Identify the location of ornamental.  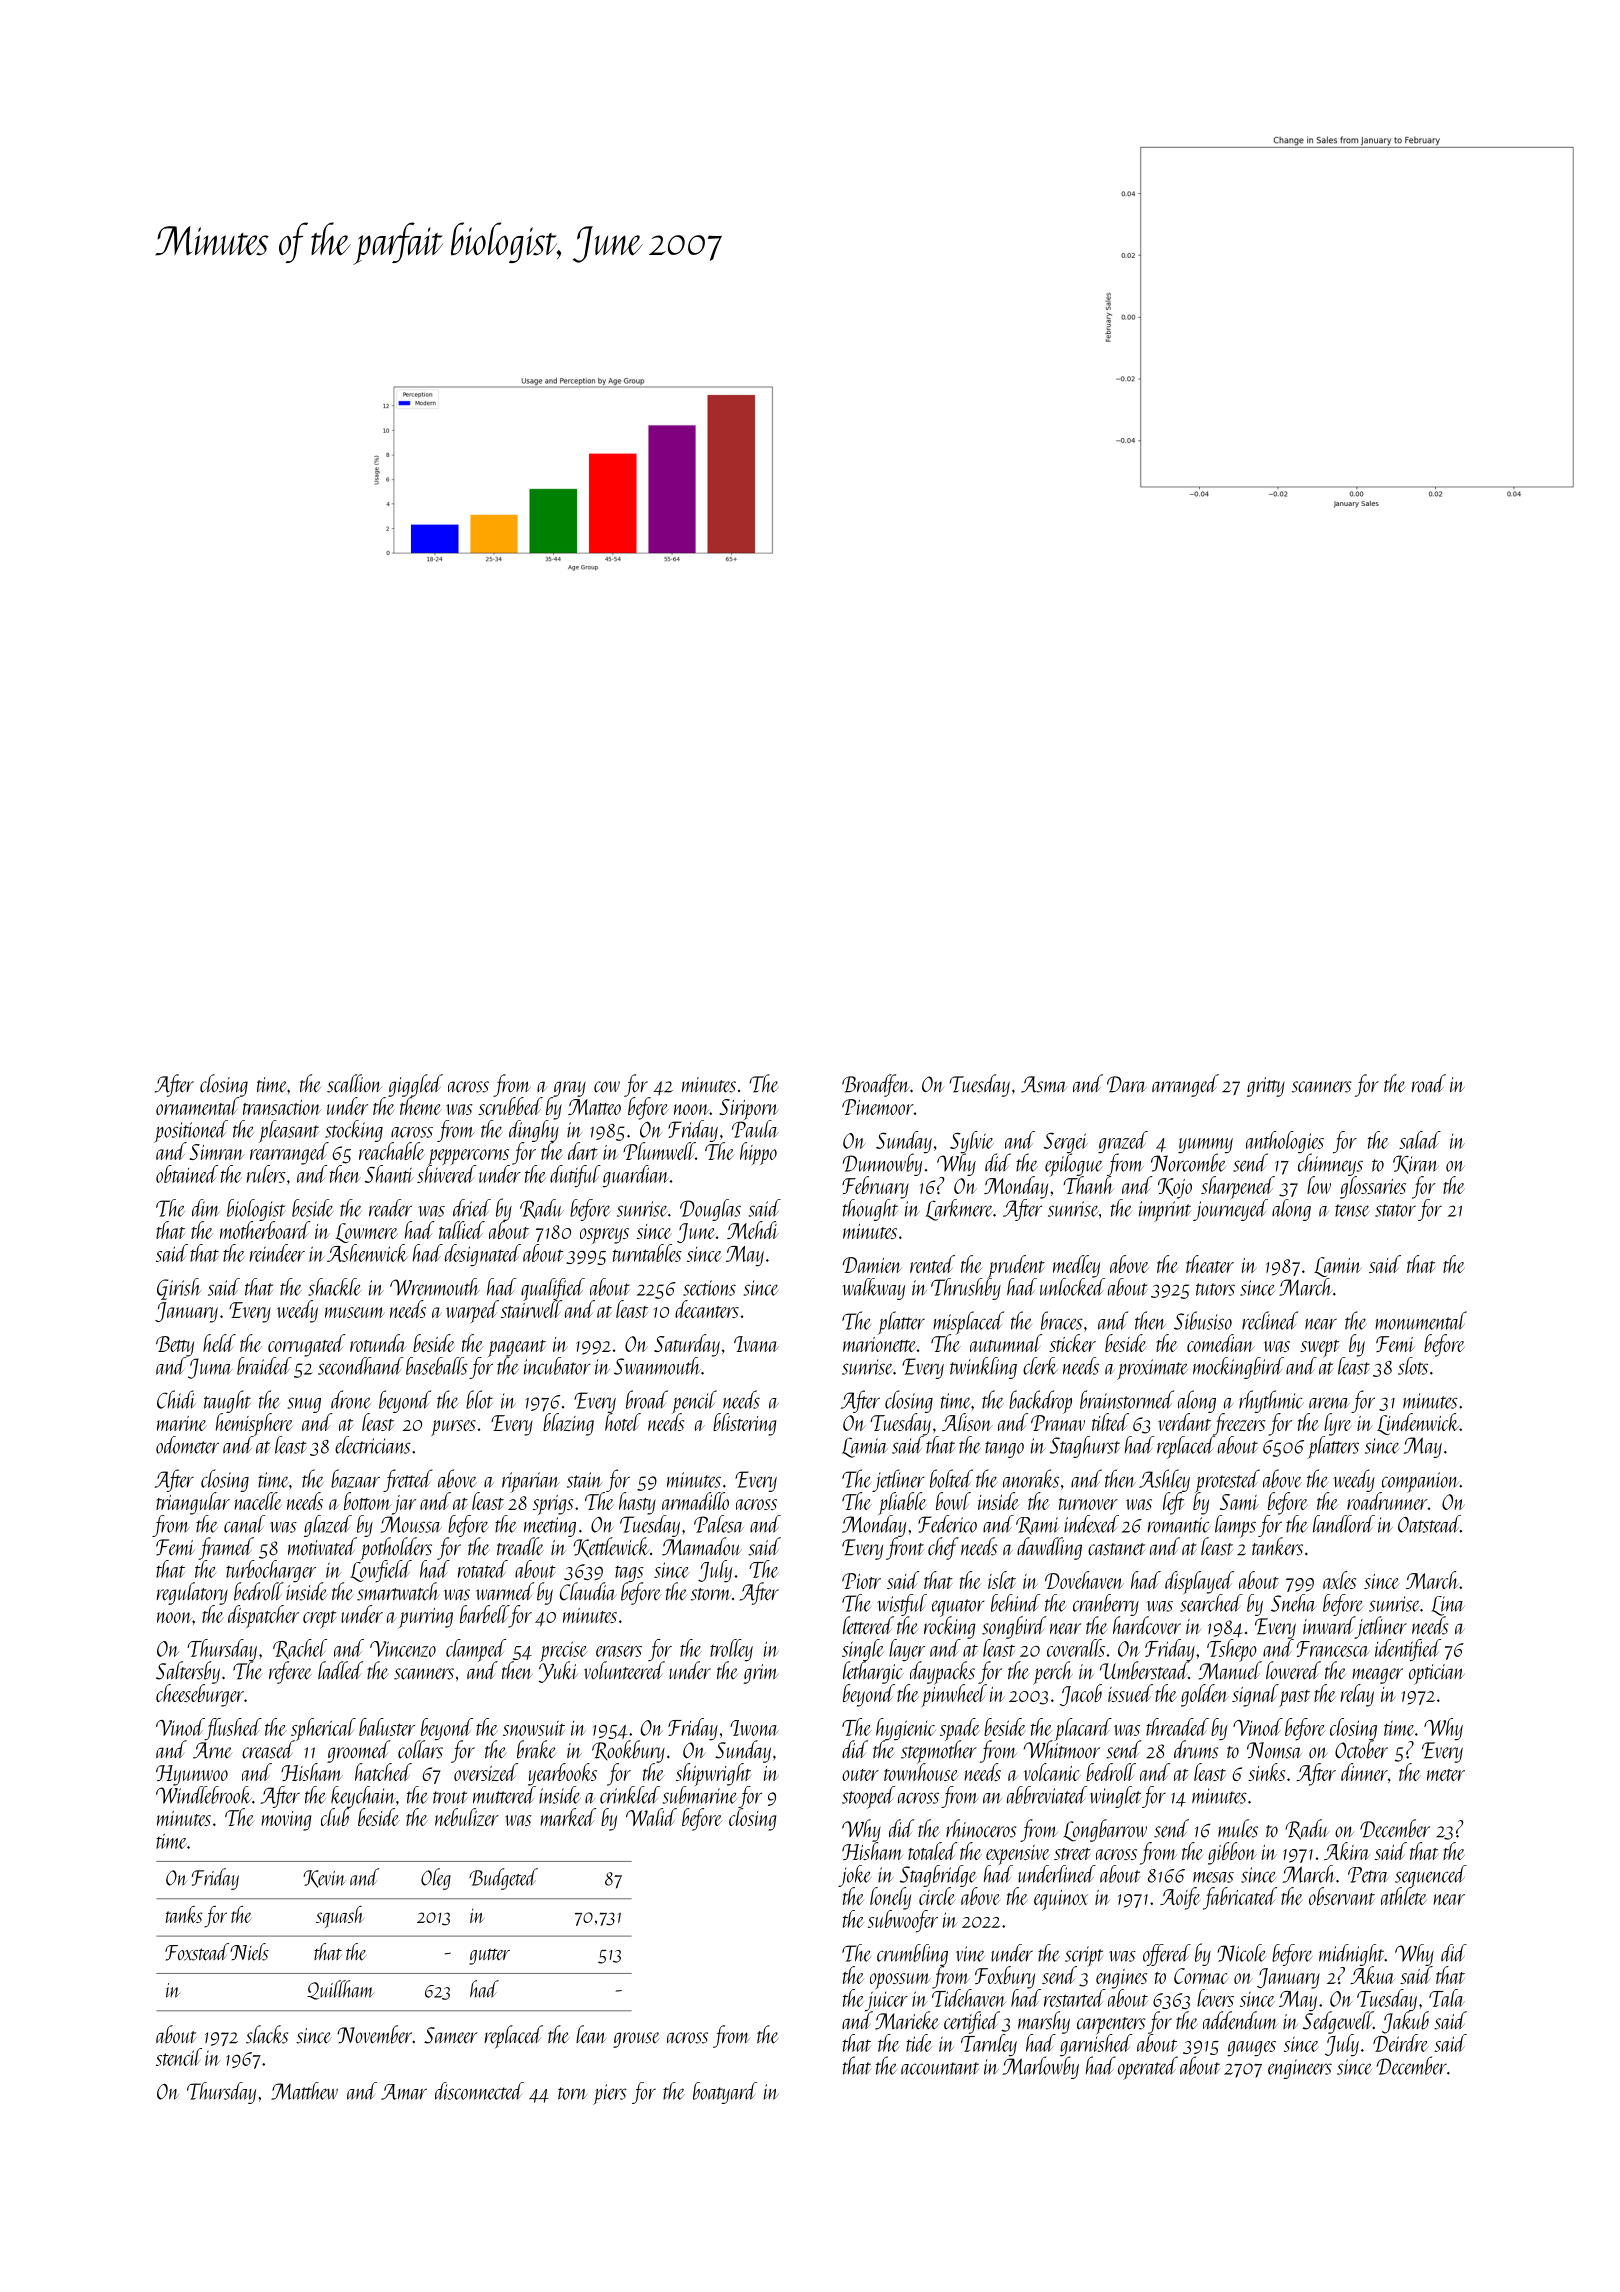
(197, 1106).
